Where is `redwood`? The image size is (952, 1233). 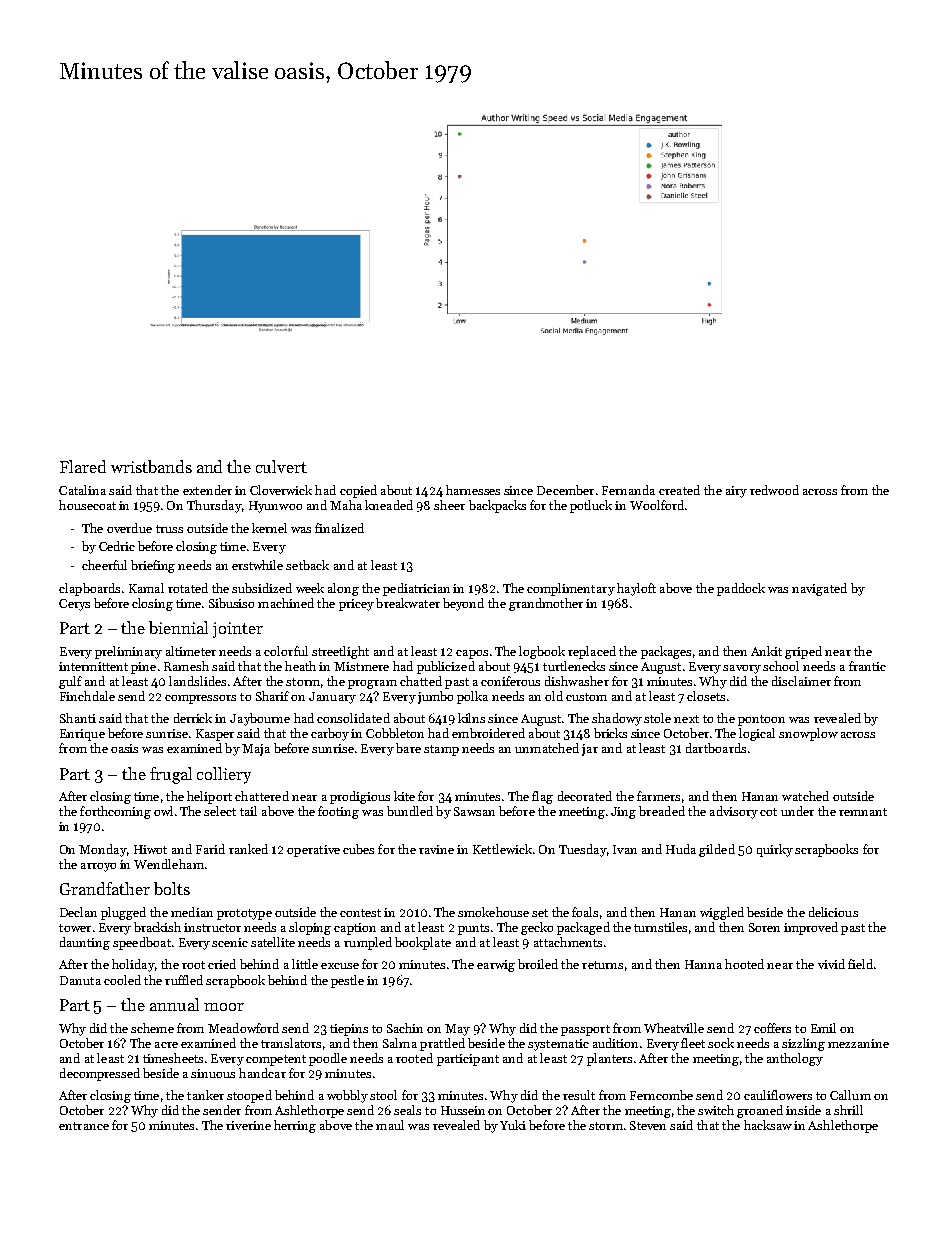 redwood is located at coordinates (774, 490).
